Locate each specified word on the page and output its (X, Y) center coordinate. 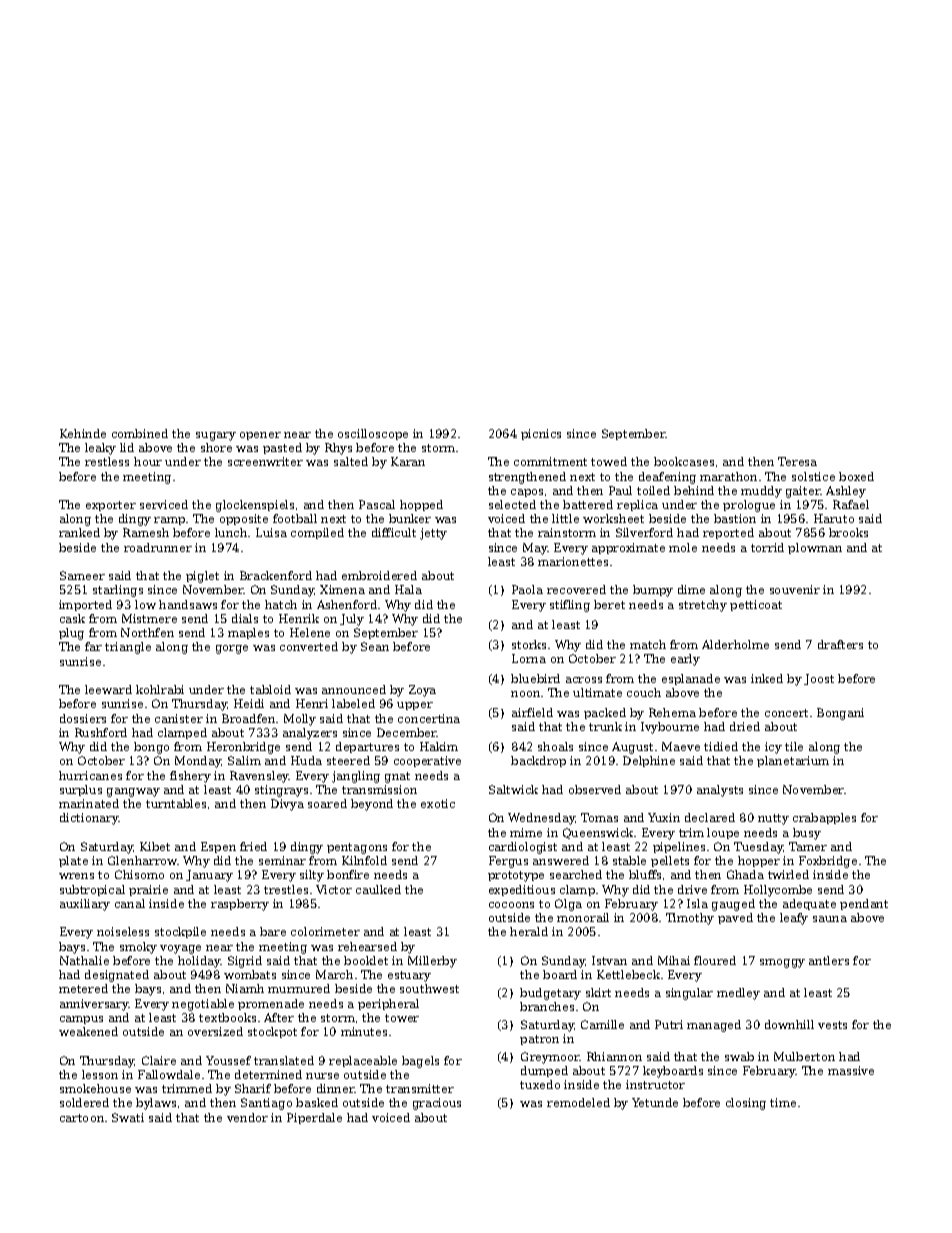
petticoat (756, 605)
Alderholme (735, 644)
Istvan (609, 960)
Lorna (529, 658)
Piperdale (314, 1118)
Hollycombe (778, 891)
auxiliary (85, 905)
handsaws (188, 604)
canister (179, 718)
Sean (375, 646)
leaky (100, 449)
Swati (128, 1117)
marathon (728, 476)
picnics (541, 434)
